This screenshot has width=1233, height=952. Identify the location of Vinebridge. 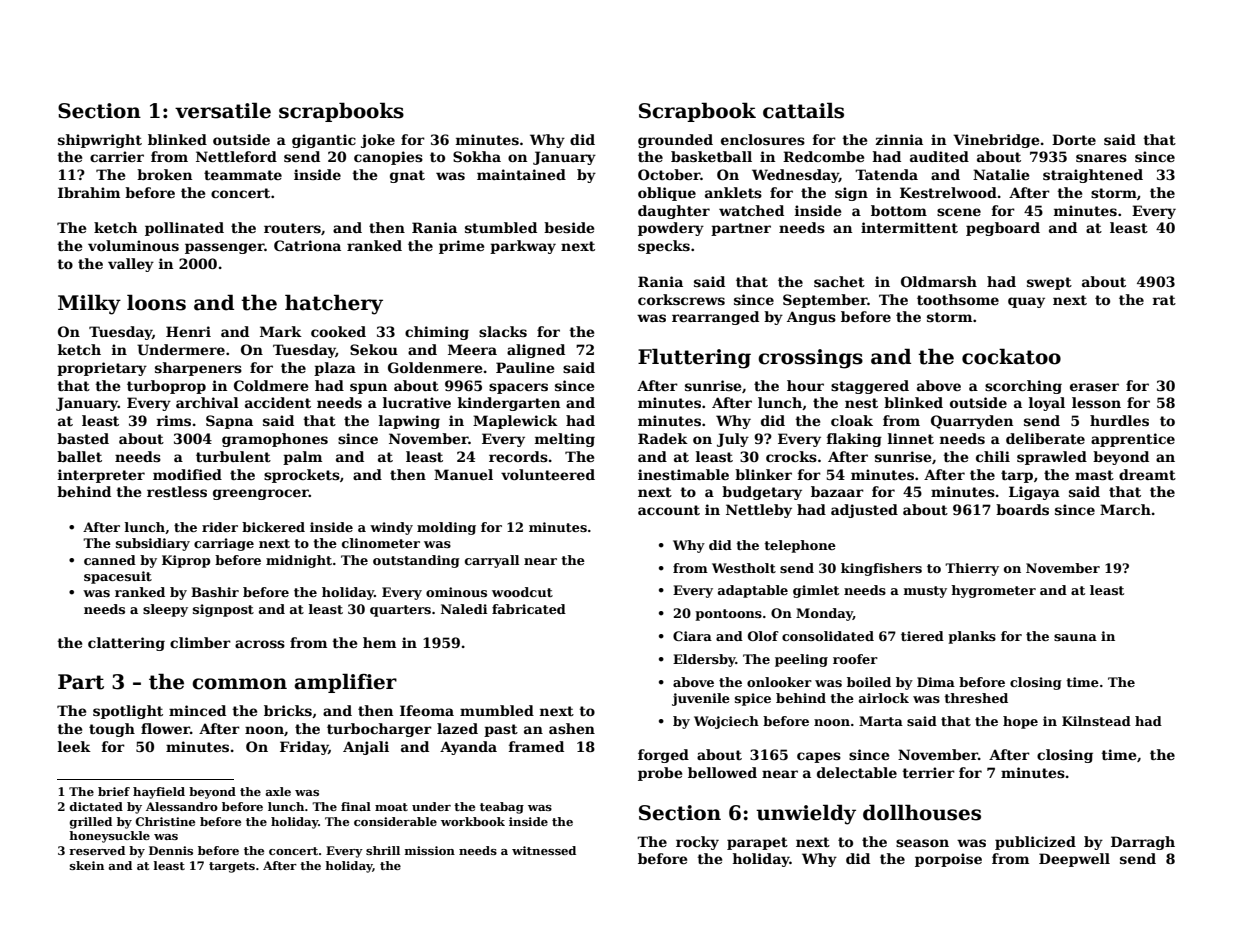
(996, 141).
